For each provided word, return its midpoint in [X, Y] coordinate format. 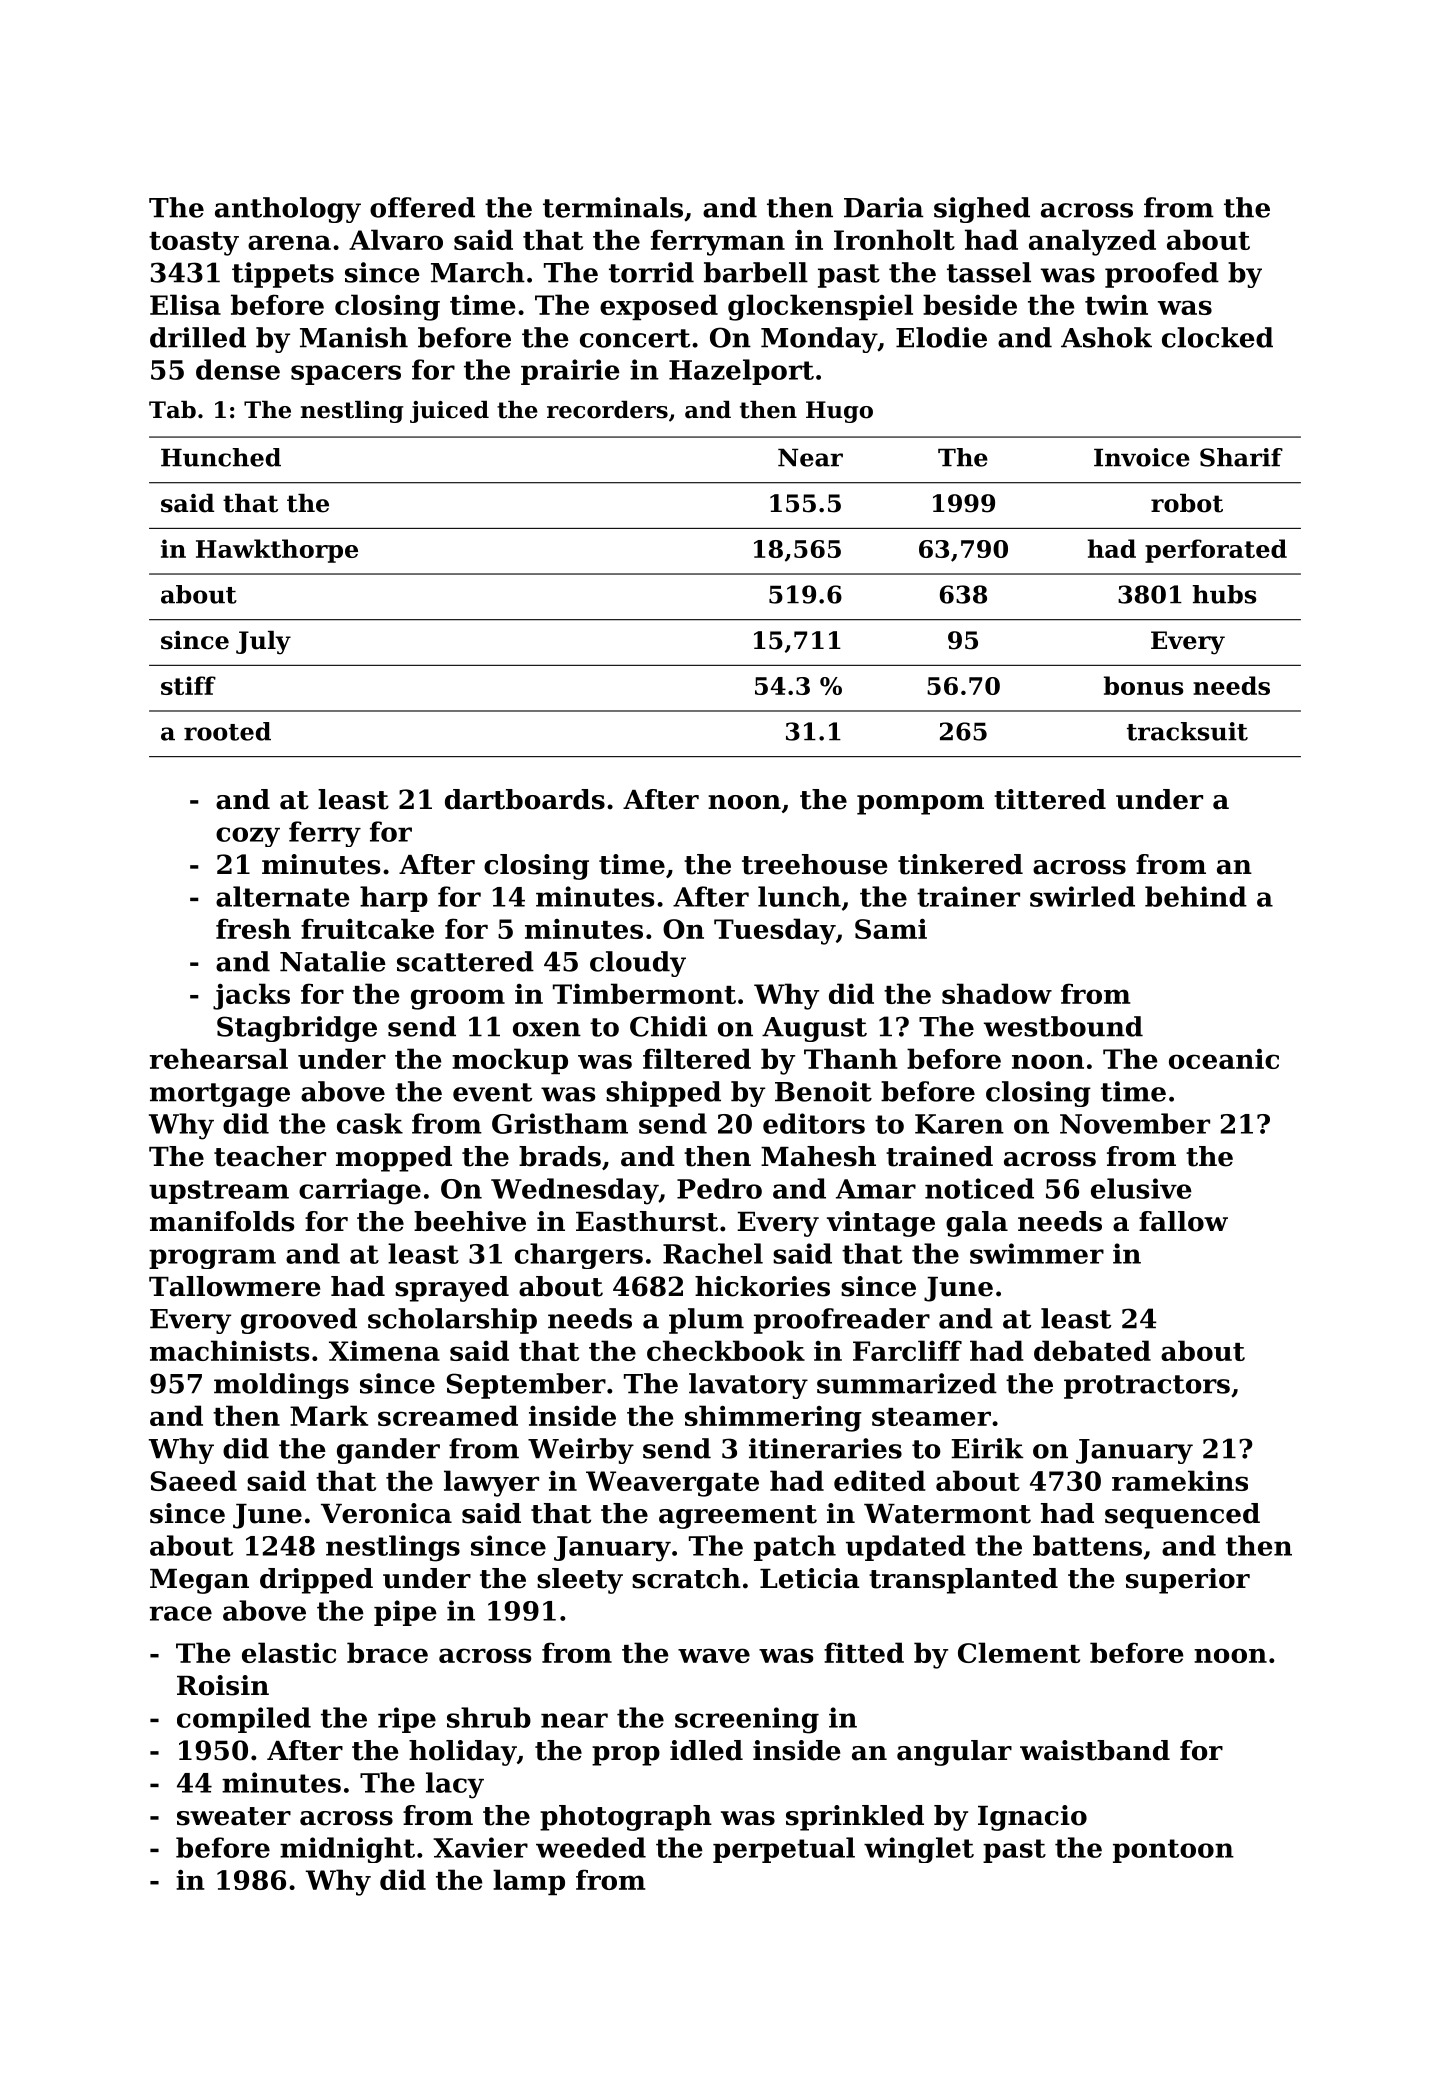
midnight [347, 1850]
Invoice [1142, 457]
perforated [1216, 551]
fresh [253, 928]
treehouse [814, 864]
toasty [194, 244]
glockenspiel [820, 307]
